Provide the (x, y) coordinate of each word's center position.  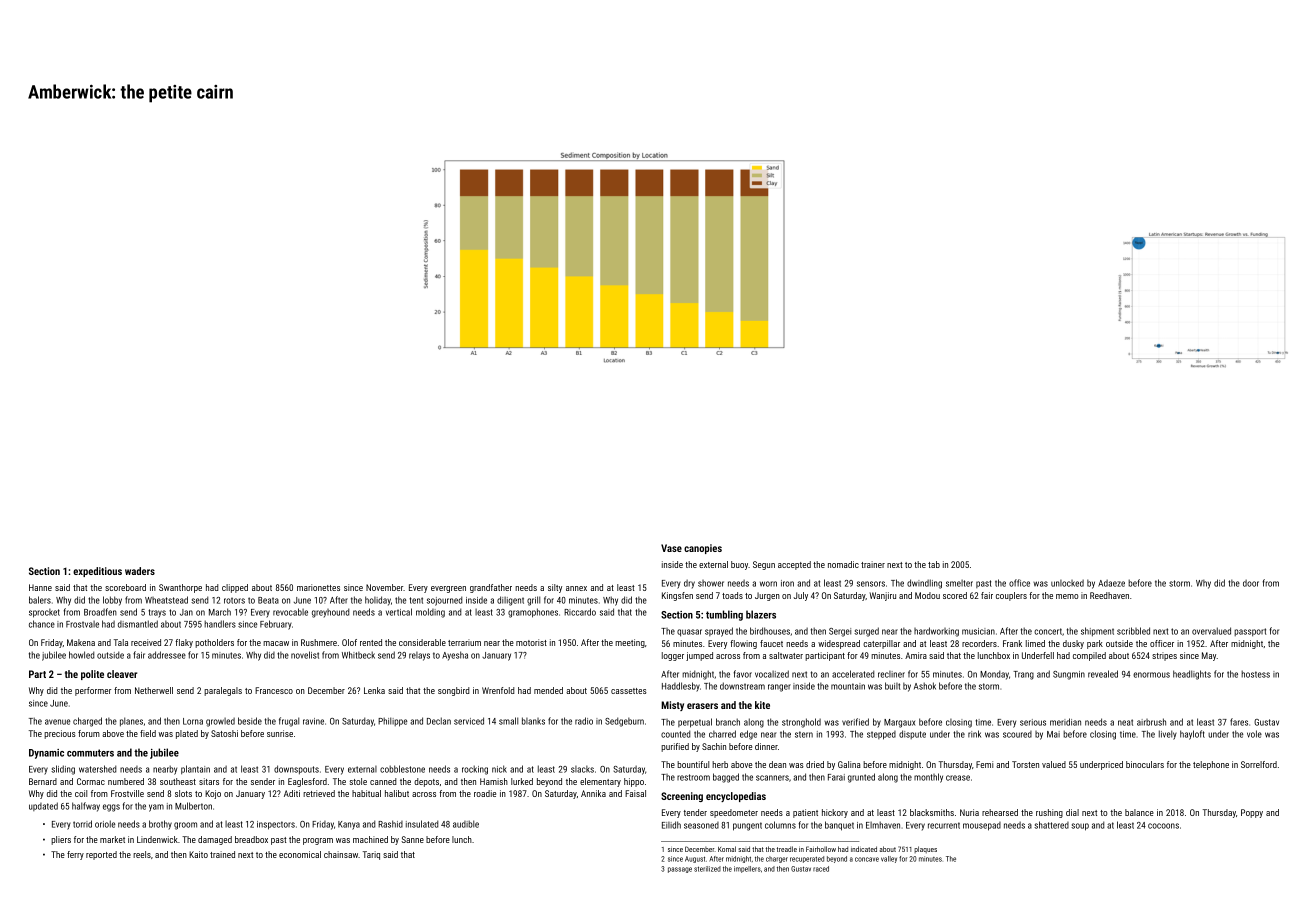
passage (680, 870)
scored (955, 595)
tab (934, 564)
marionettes (318, 587)
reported (101, 855)
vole (1254, 734)
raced (821, 869)
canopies (703, 549)
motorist (531, 642)
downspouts (296, 770)
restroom (693, 777)
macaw (276, 643)
